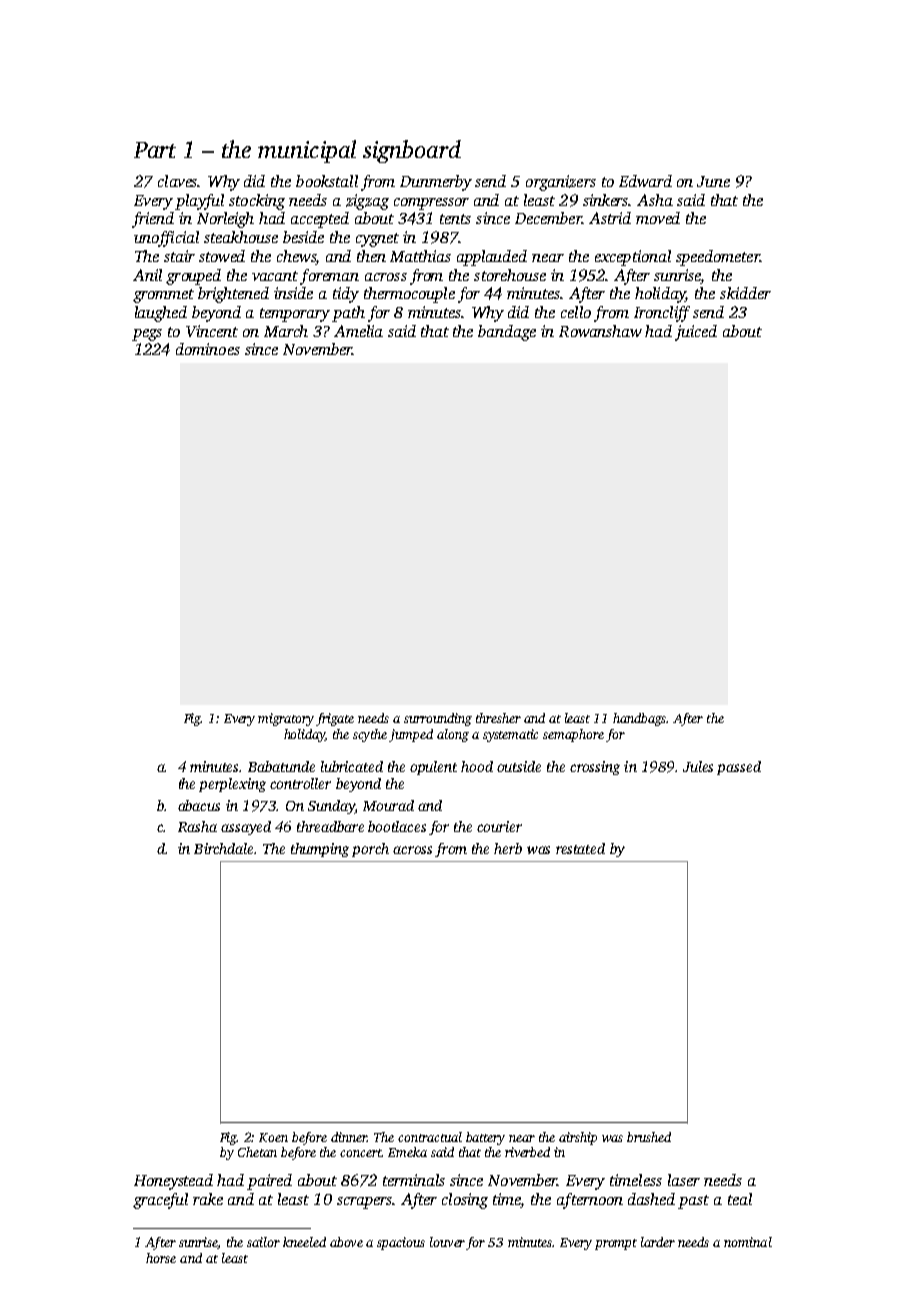 The width and height of the screenshot is (908, 1316). What do you see at coordinates (286, 719) in the screenshot?
I see `migratory` at bounding box center [286, 719].
